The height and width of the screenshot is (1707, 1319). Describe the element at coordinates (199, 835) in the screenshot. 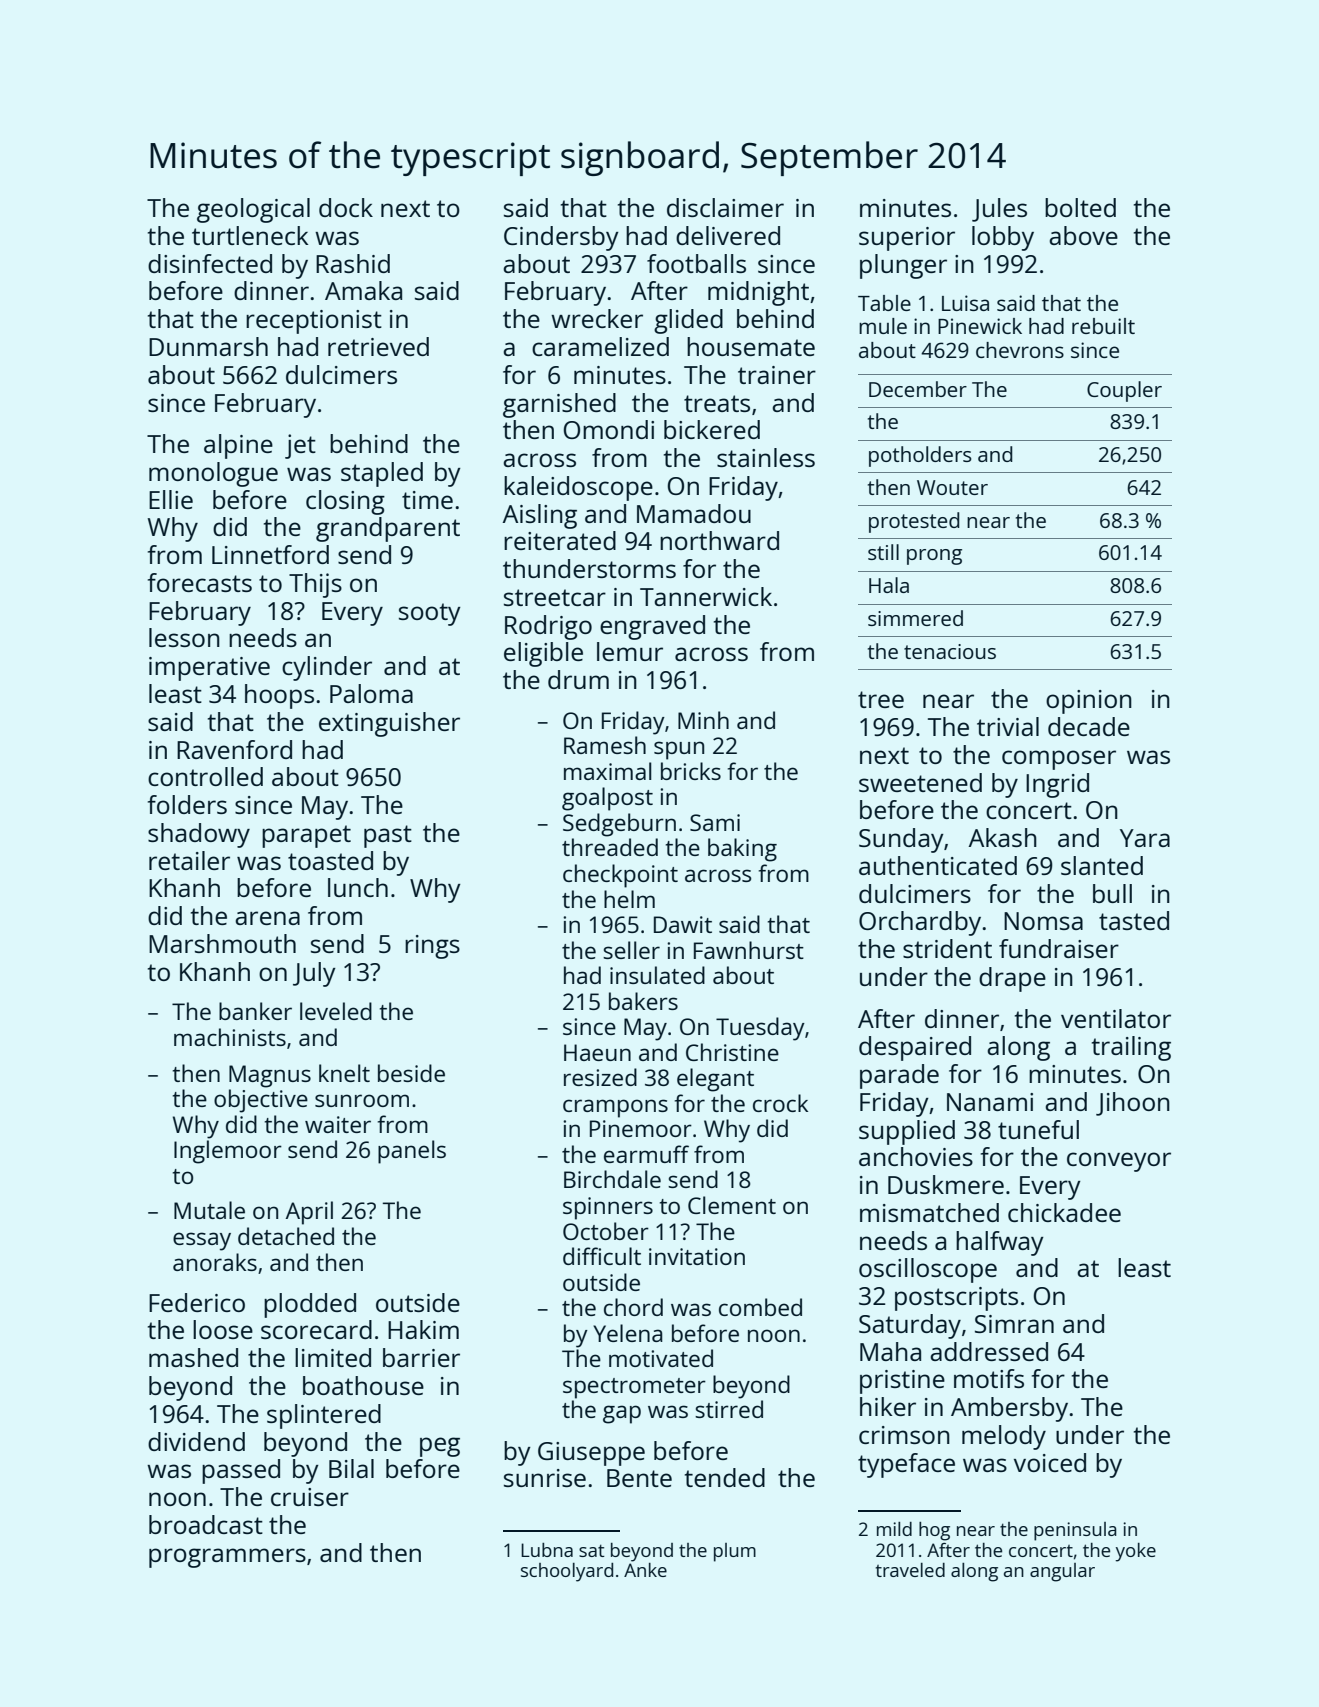

I see `shadowy` at that location.
